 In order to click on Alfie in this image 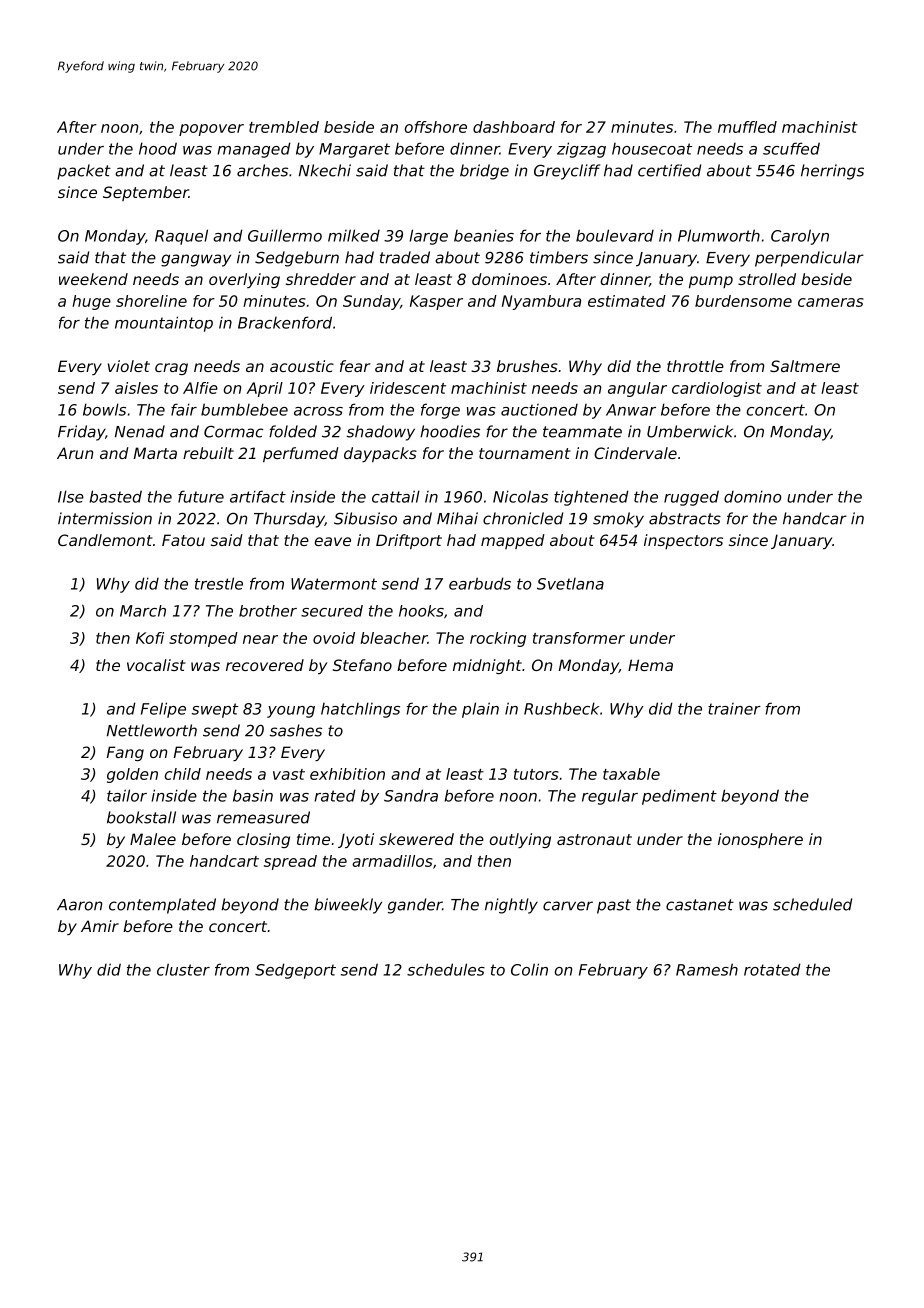, I will do `click(200, 388)`.
